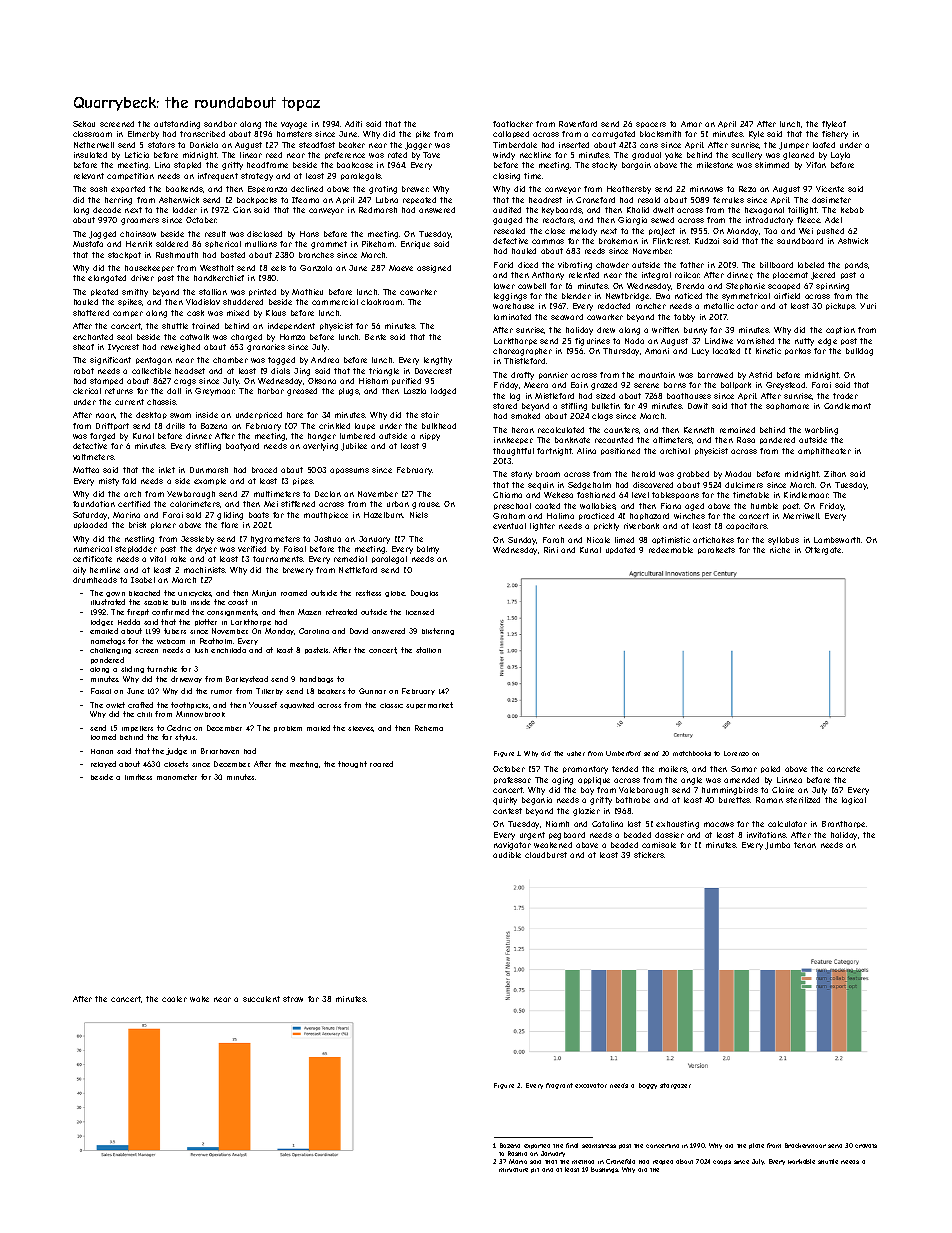 This page has width=952, height=1233. I want to click on Ottergate, so click(823, 551).
